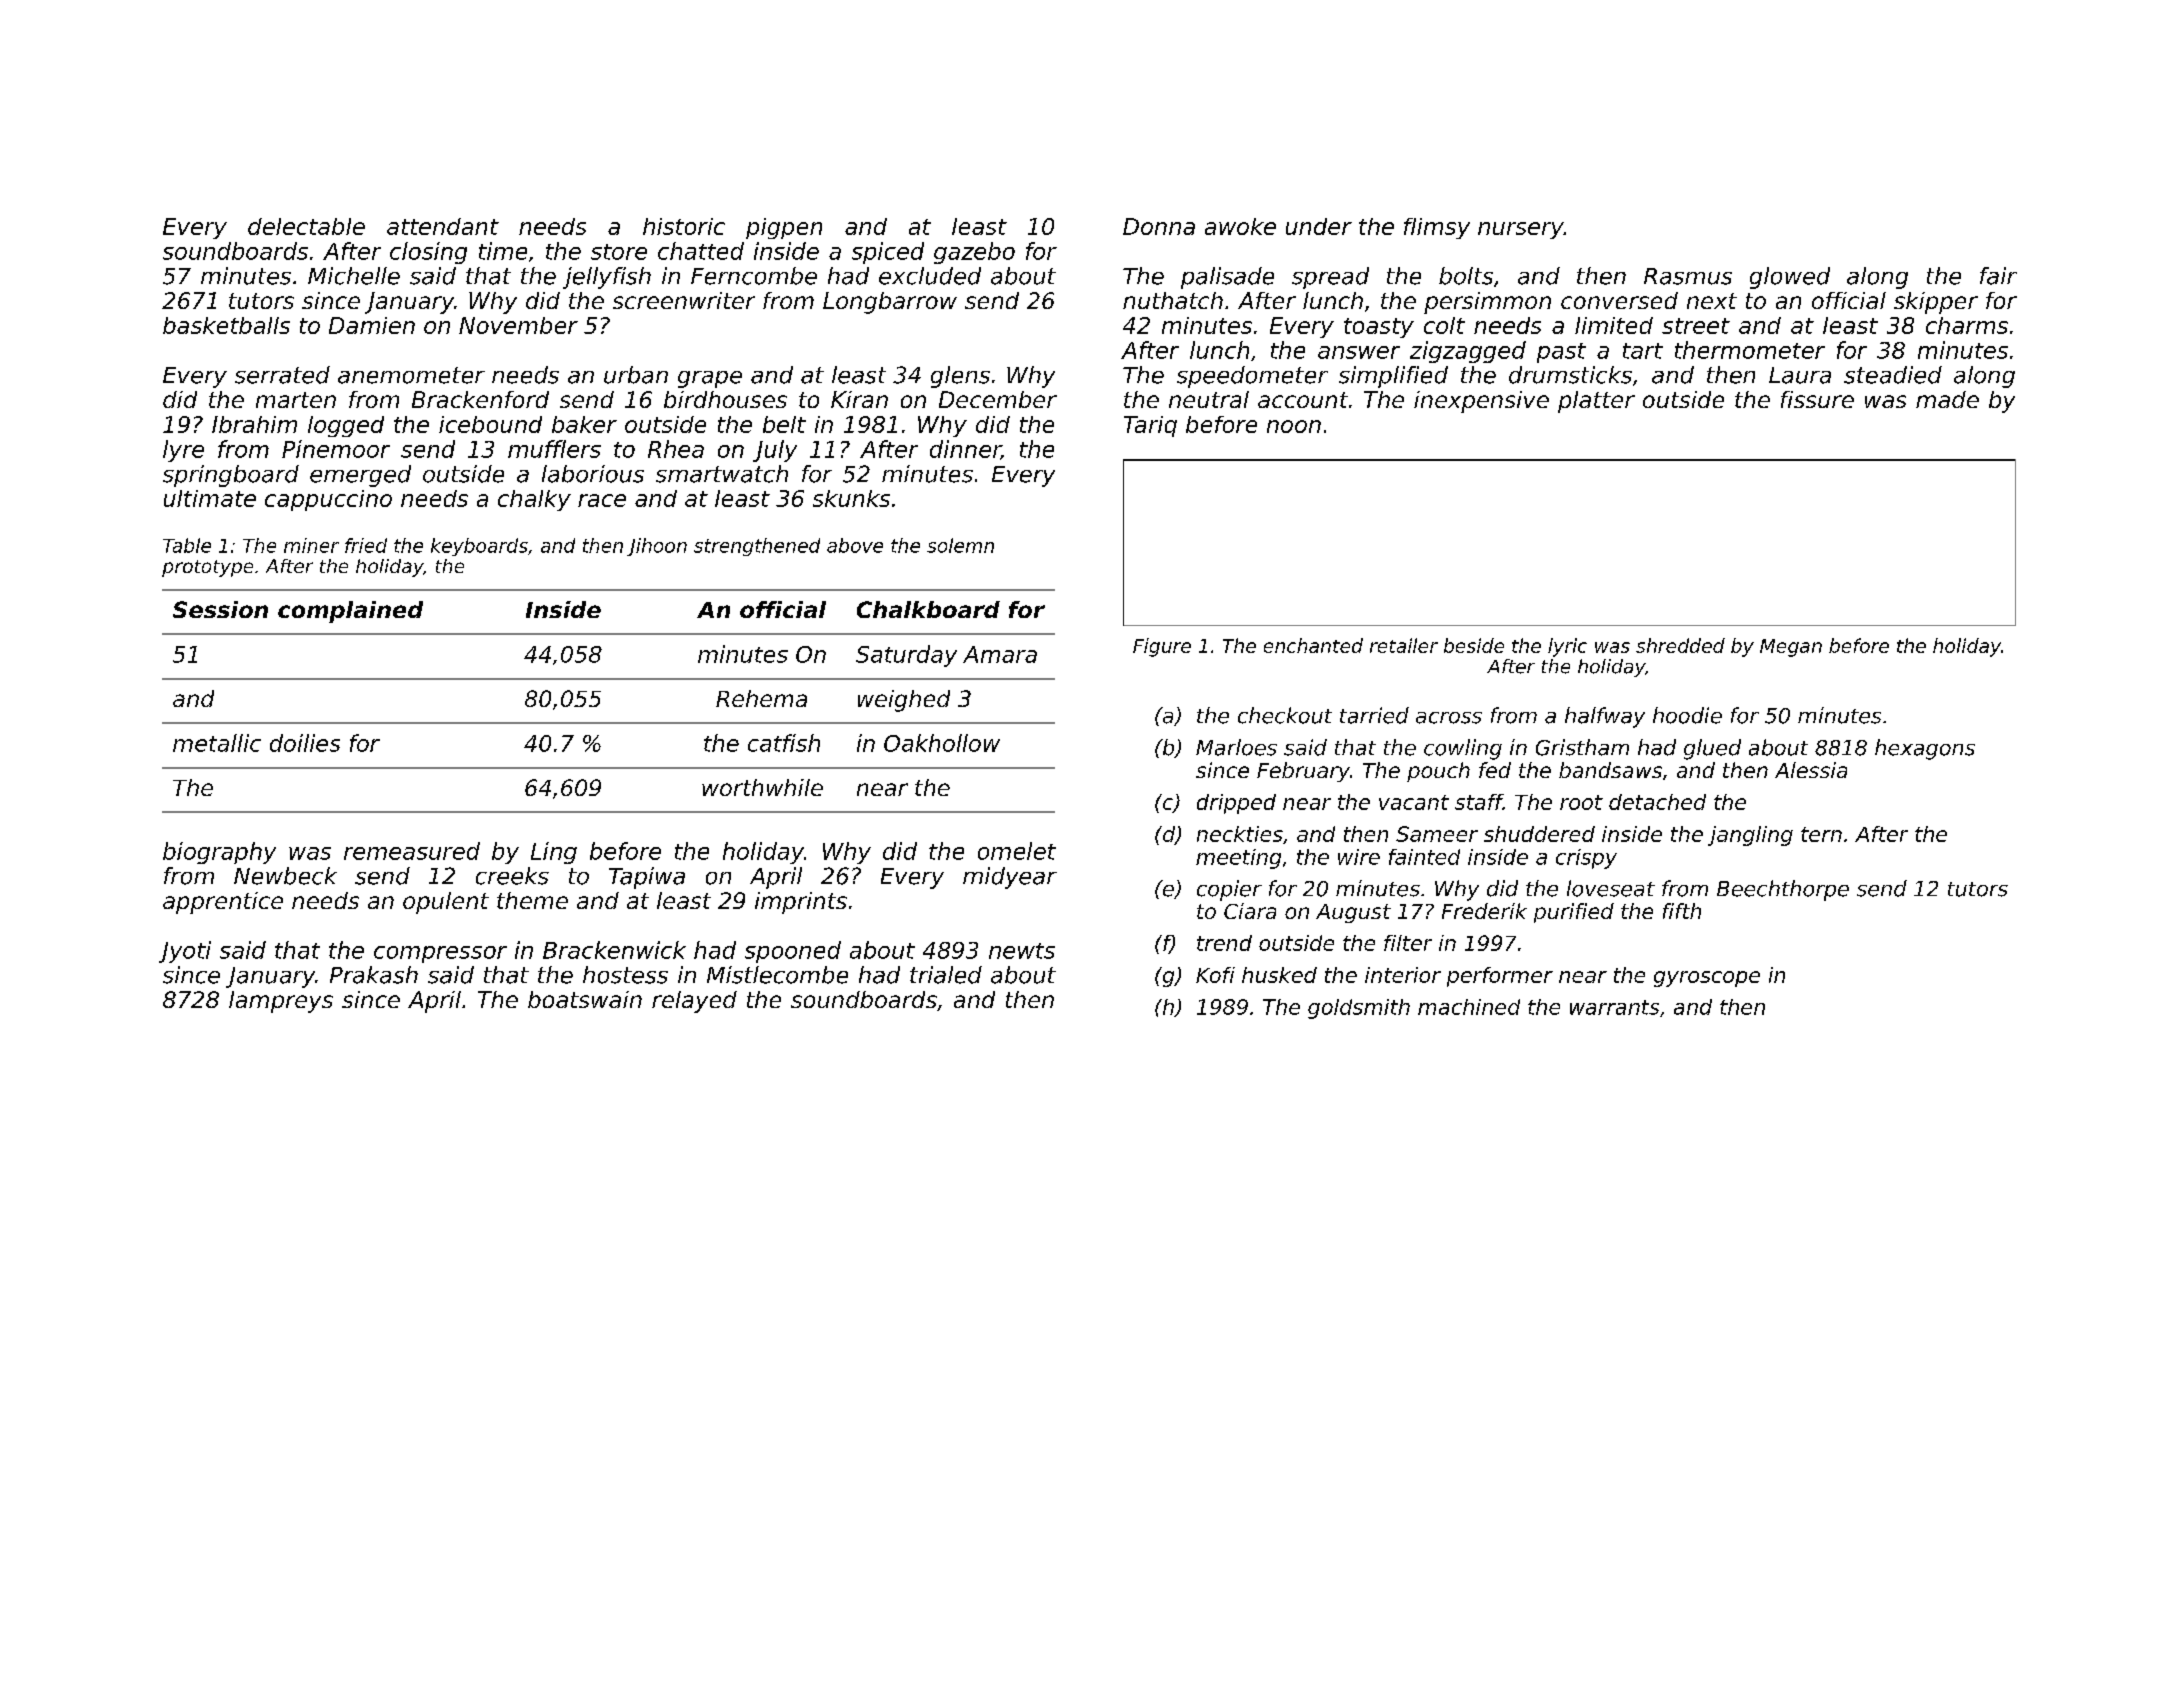 The height and width of the screenshot is (1683, 2178). What do you see at coordinates (888, 253) in the screenshot?
I see `spiced` at bounding box center [888, 253].
